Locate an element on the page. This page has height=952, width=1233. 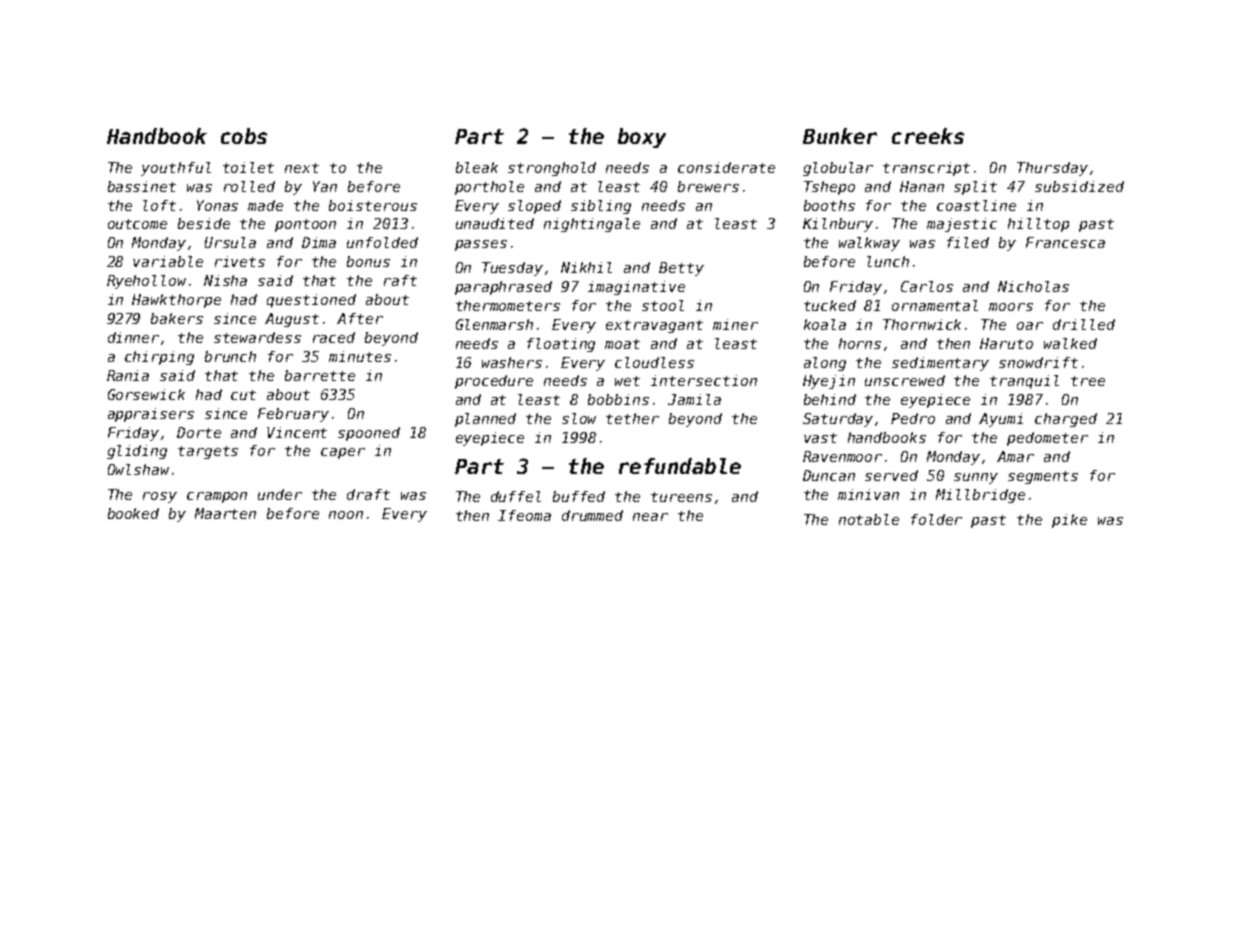
passes is located at coordinates (481, 245).
